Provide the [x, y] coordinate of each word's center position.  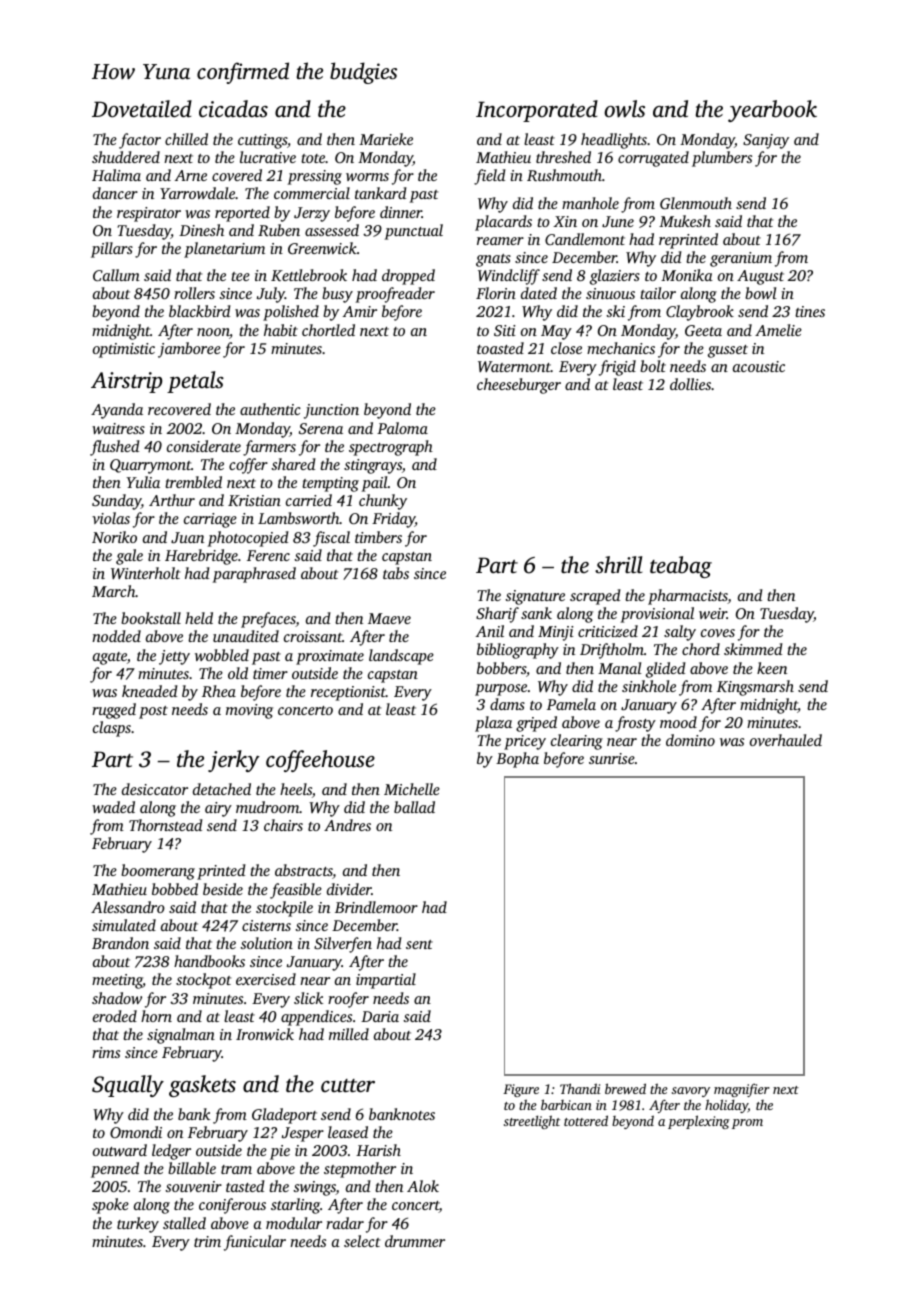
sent [419, 944]
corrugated [653, 159]
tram [236, 1169]
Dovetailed [142, 109]
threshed [563, 157]
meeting [117, 981]
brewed [625, 1088]
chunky [383, 502]
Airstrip [126, 382]
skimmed [753, 649]
